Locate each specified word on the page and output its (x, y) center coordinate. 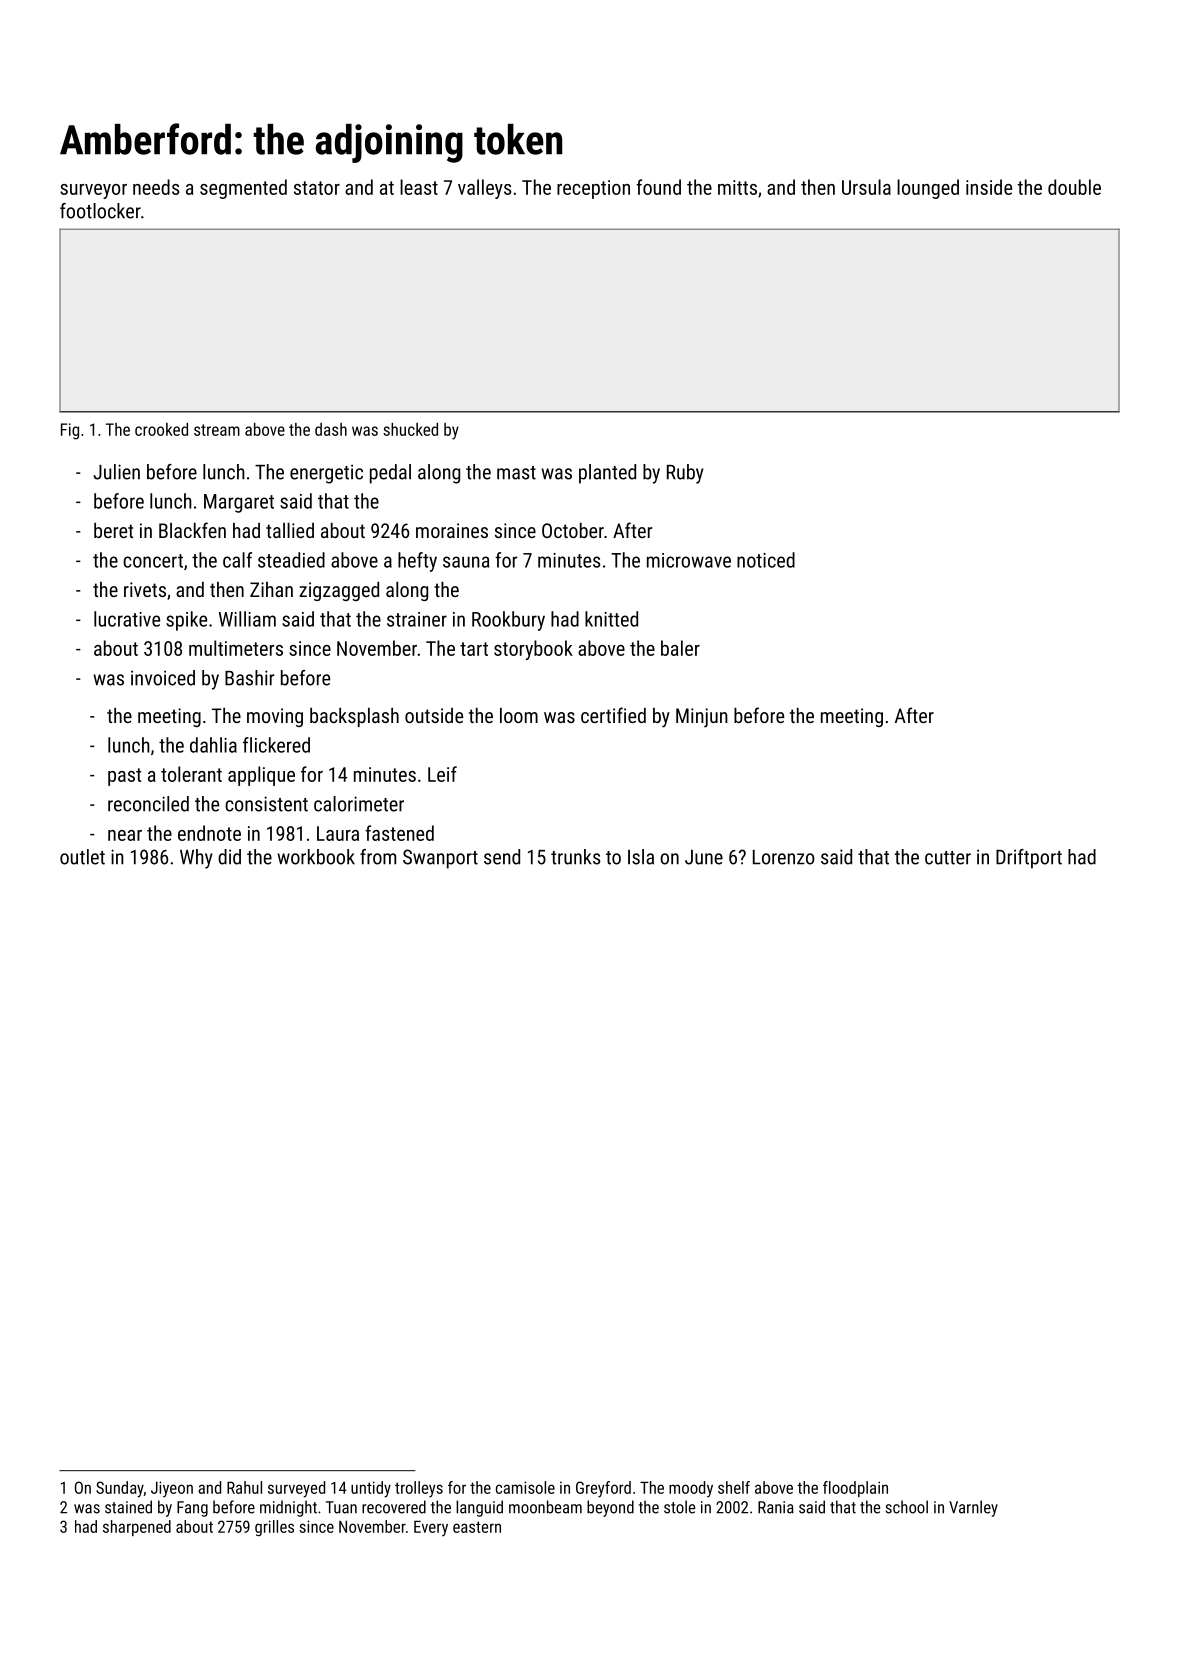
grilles (274, 1528)
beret (113, 530)
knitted (611, 619)
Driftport (1029, 859)
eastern (477, 1527)
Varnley (973, 1508)
